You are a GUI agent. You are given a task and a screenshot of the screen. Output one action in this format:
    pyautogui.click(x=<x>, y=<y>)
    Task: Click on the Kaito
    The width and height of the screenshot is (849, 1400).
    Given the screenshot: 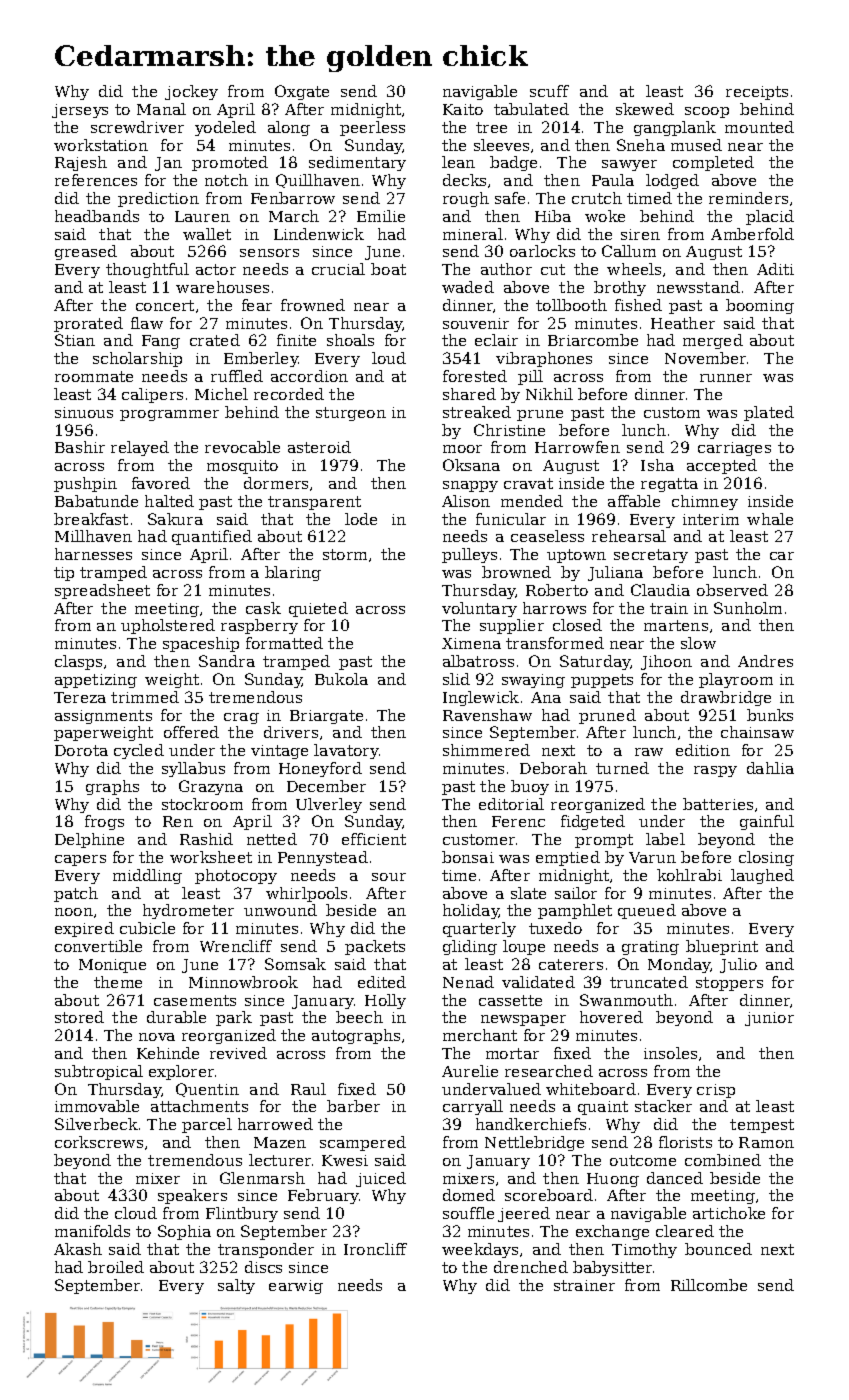 What is the action you would take?
    pyautogui.click(x=463, y=109)
